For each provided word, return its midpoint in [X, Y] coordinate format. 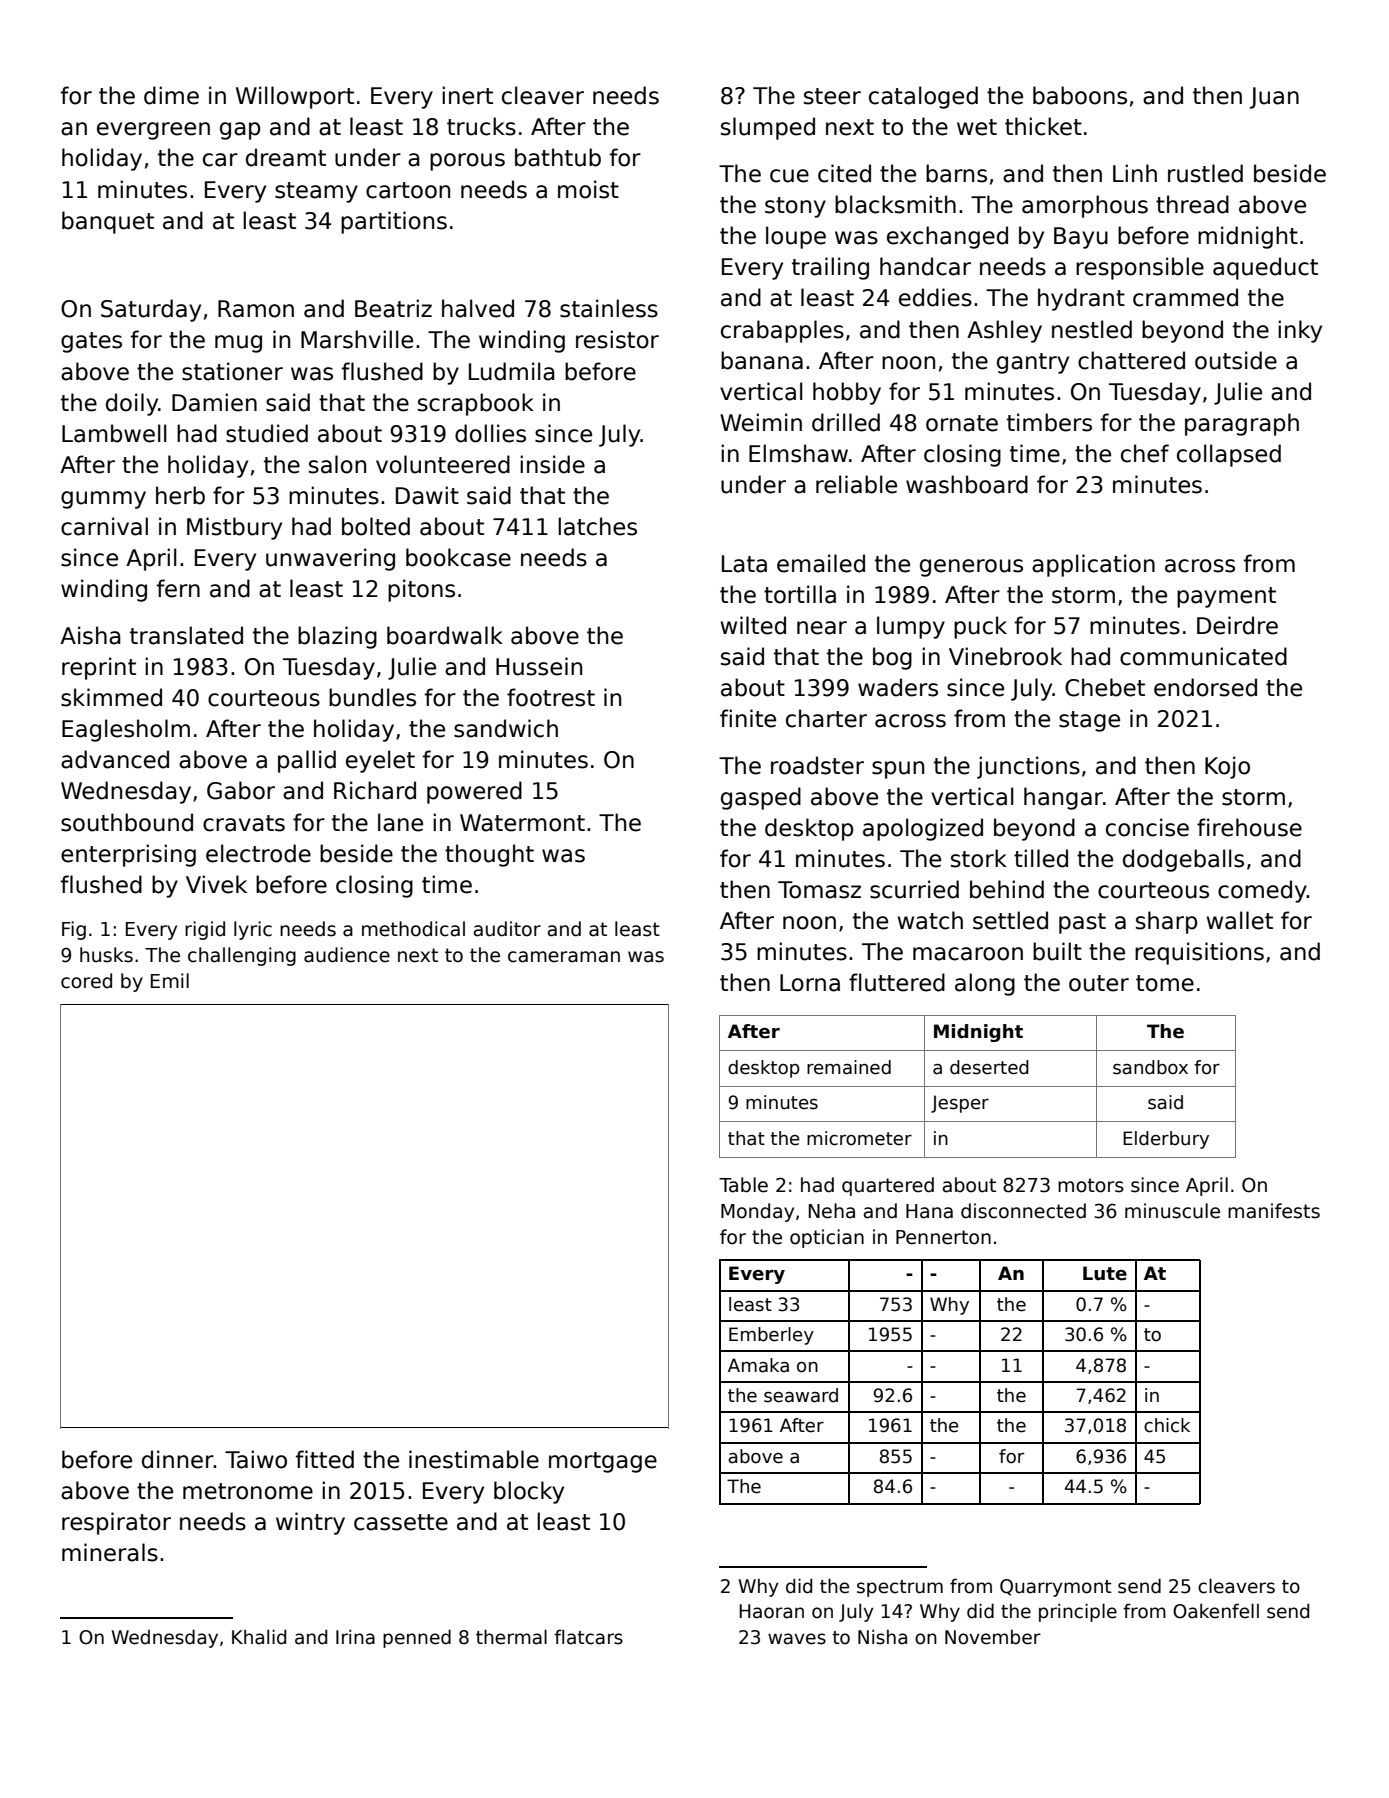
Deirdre [1237, 625]
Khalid [259, 1637]
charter [826, 718]
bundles [372, 697]
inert [467, 95]
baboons [1080, 95]
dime [171, 95]
